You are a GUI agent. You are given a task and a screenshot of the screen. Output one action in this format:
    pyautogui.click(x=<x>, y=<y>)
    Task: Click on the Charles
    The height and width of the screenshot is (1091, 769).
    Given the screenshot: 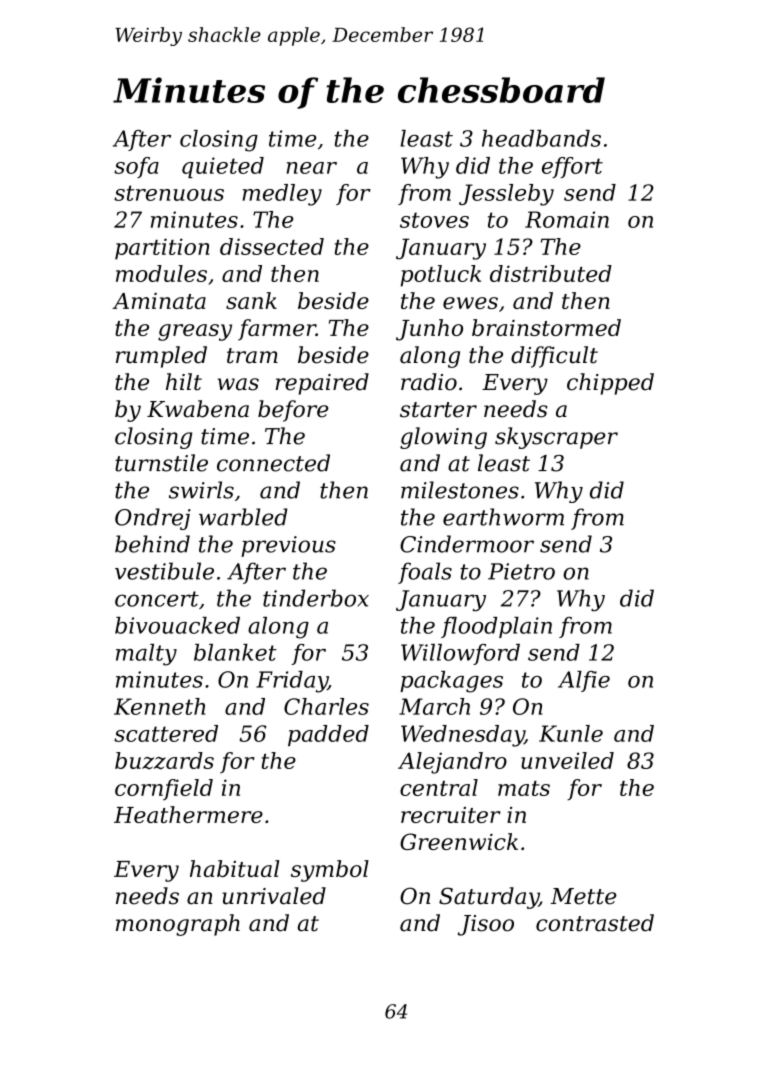 What is the action you would take?
    pyautogui.click(x=326, y=706)
